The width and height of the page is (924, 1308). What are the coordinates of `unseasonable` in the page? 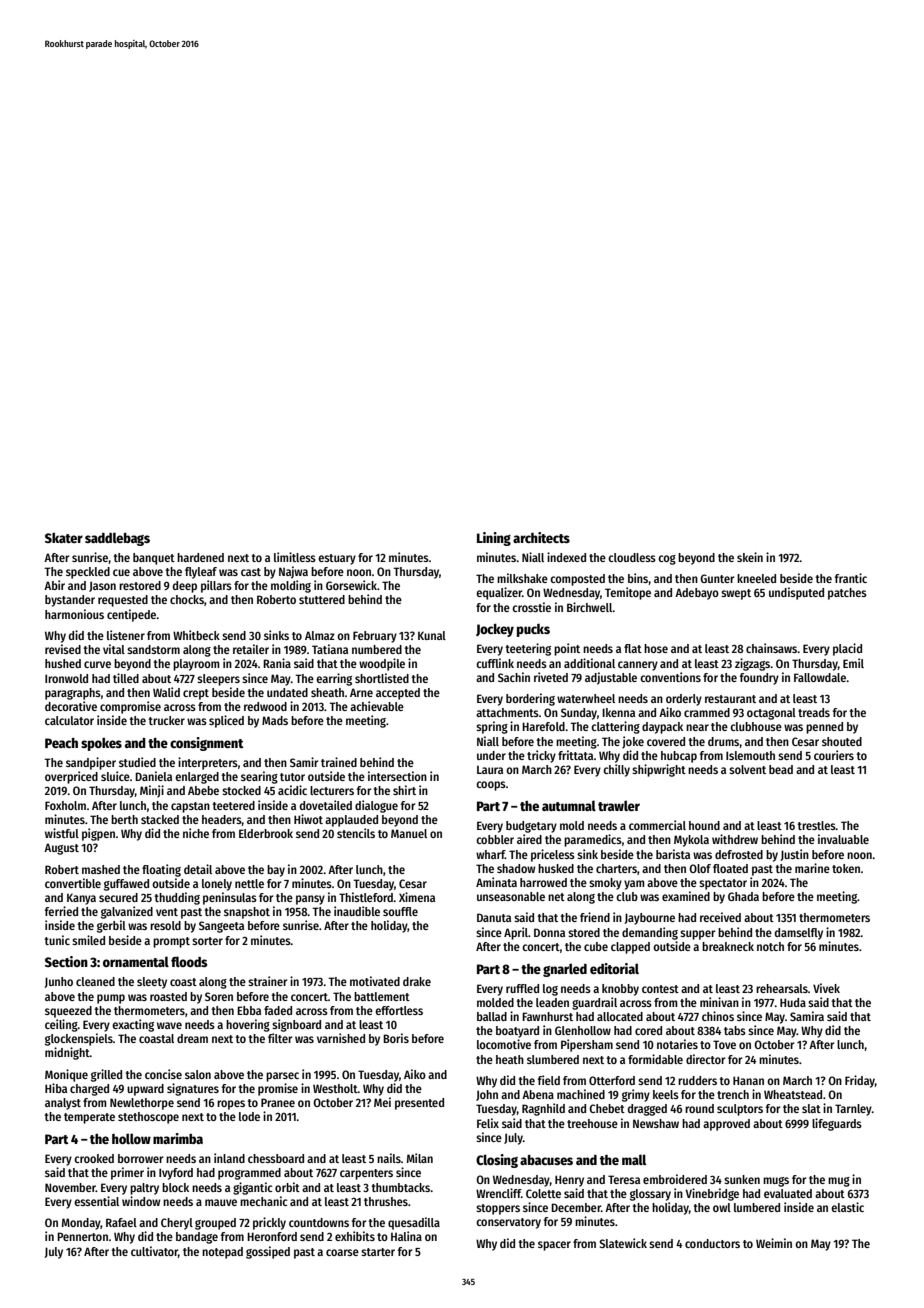 It's located at (511, 896).
